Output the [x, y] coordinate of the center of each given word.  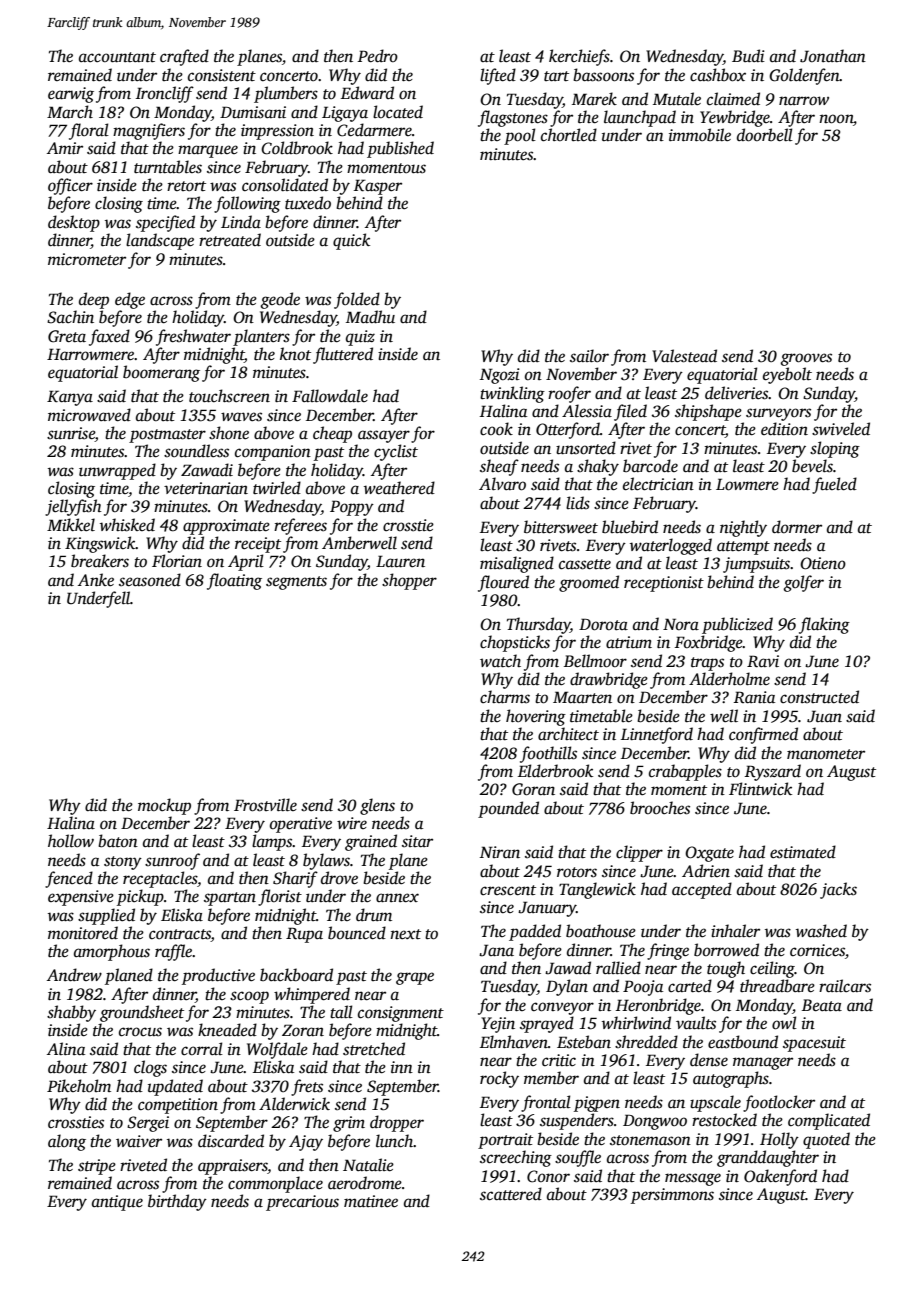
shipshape [708, 412]
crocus [140, 1032]
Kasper [378, 187]
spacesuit [814, 1044]
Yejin [498, 1025]
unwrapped [117, 471]
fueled [834, 485]
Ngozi [500, 376]
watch [500, 661]
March [70, 111]
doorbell [765, 135]
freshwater [193, 337]
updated [175, 1087]
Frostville [265, 805]
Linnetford [657, 735]
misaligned [517, 564]
